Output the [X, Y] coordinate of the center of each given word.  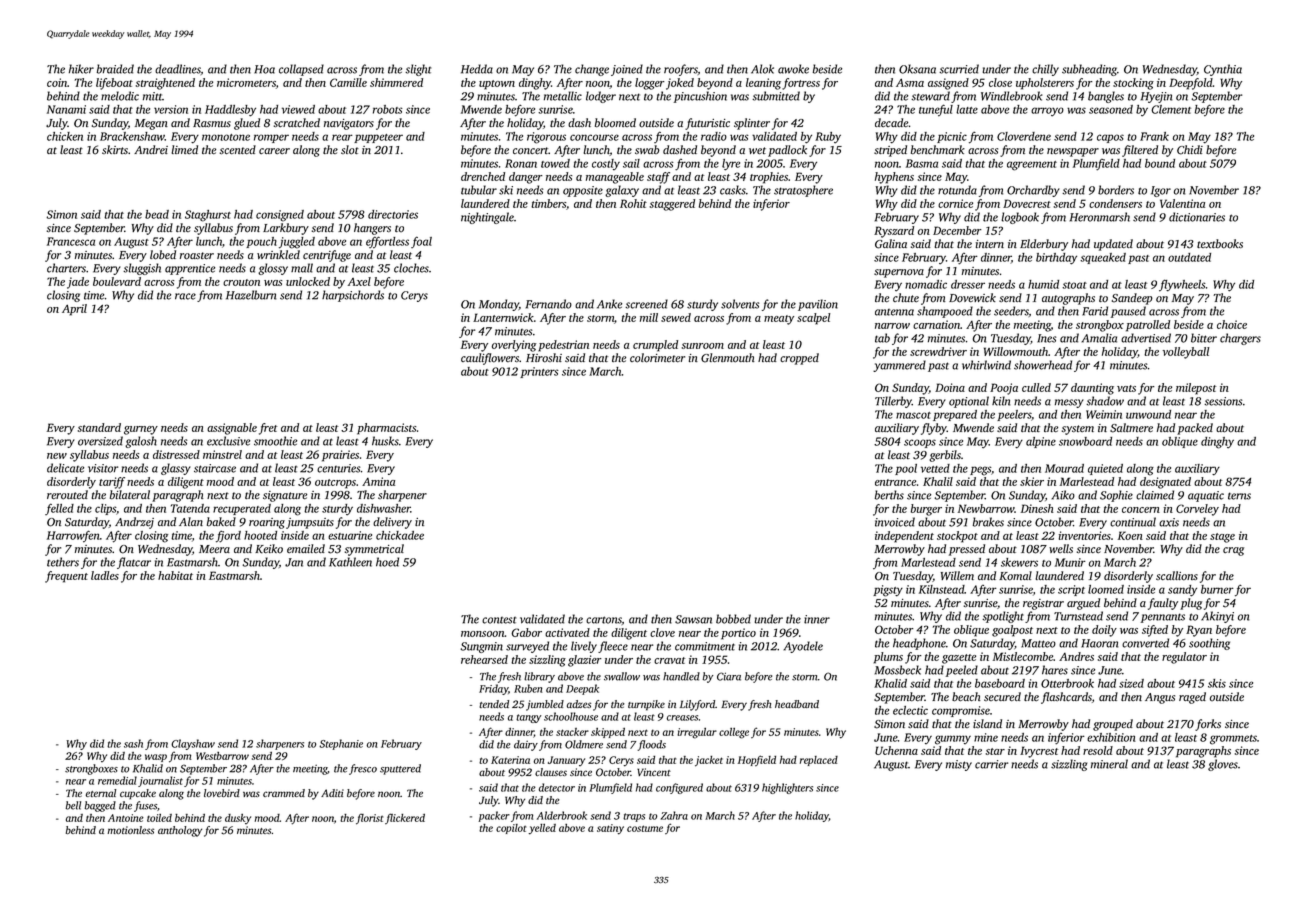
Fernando [549, 304]
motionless [130, 830]
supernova [899, 273]
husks [385, 441]
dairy [526, 745]
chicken [65, 136]
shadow [1105, 401]
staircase [215, 468]
